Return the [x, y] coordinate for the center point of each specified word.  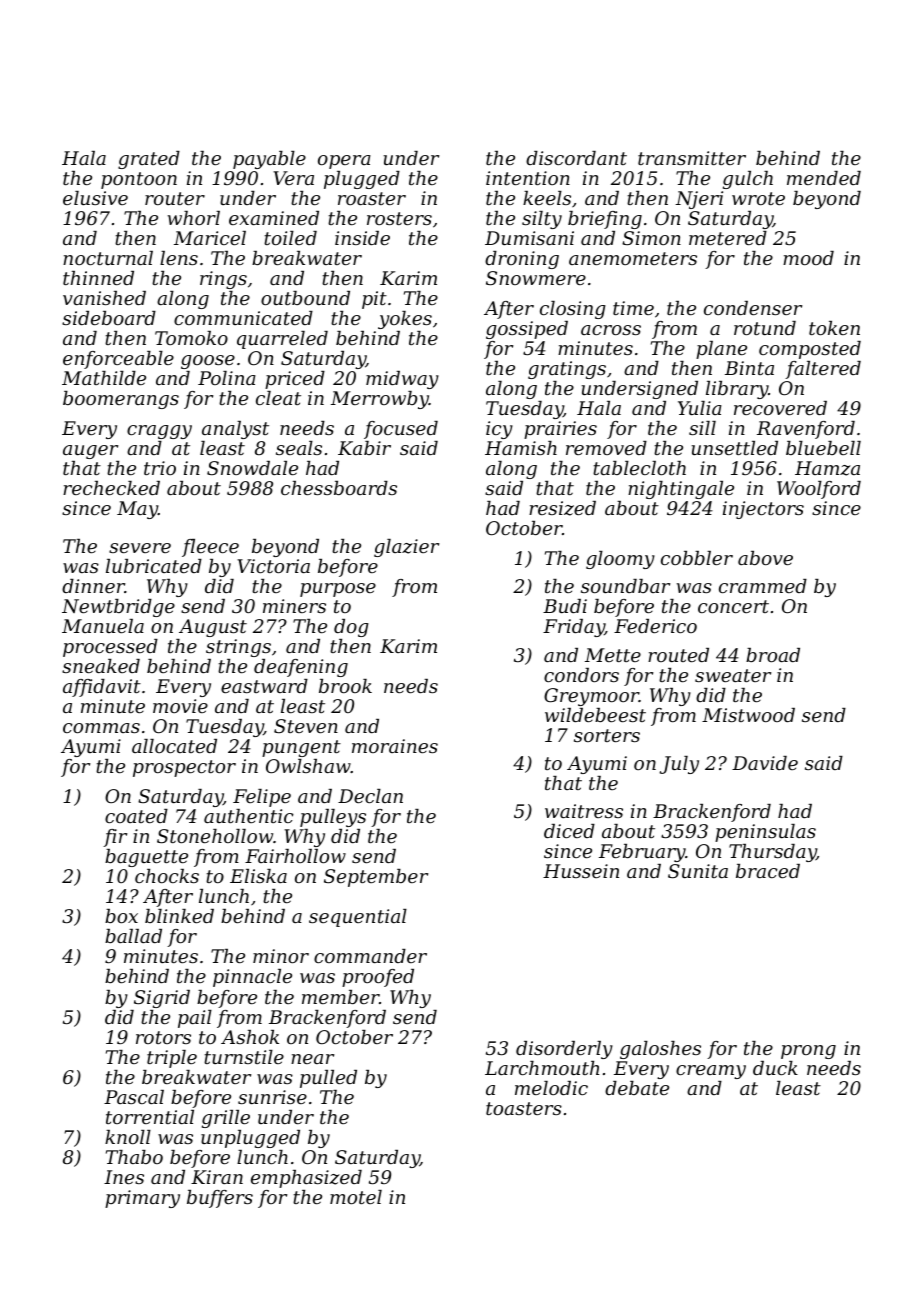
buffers [220, 1199]
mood [808, 258]
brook [345, 686]
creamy [711, 1072]
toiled [290, 238]
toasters [524, 1108]
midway [402, 380]
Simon [651, 238]
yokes [405, 320]
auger [90, 452]
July [679, 765]
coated [136, 816]
